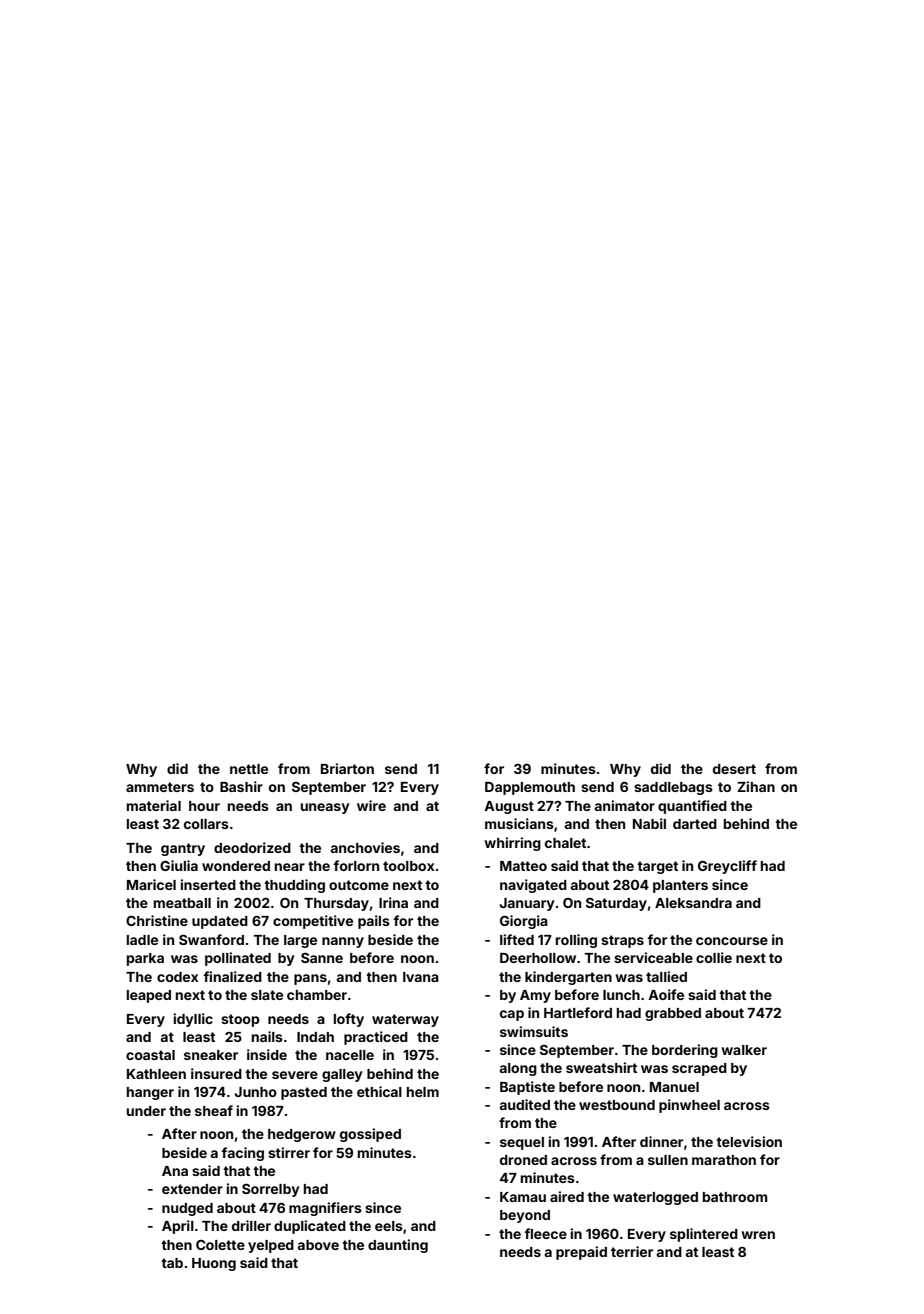 This screenshot has width=924, height=1314. What do you see at coordinates (523, 866) in the screenshot?
I see `Matteo` at bounding box center [523, 866].
